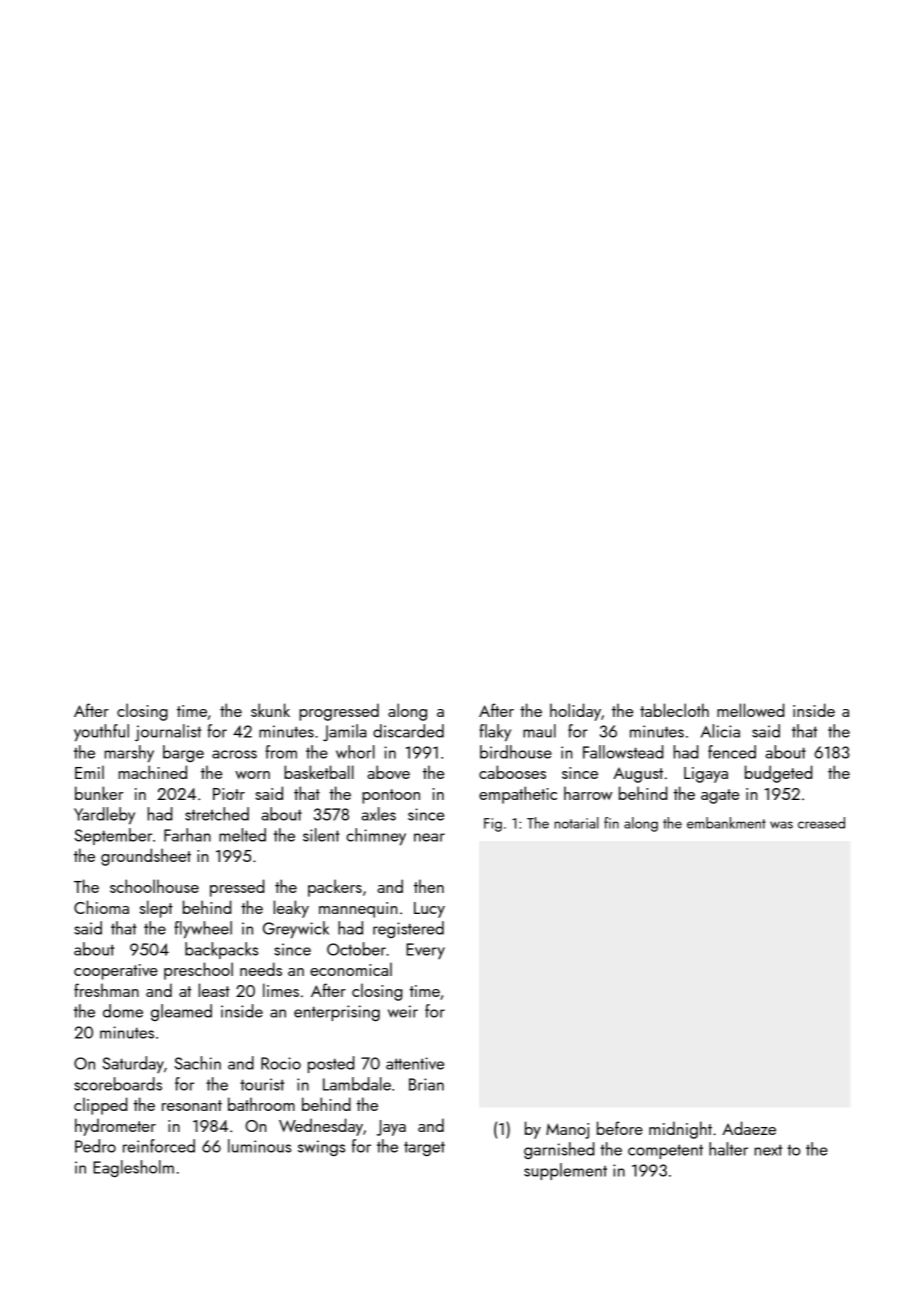 This image has height=1314, width=924. Describe the element at coordinates (259, 1146) in the image. I see `luminous` at that location.
